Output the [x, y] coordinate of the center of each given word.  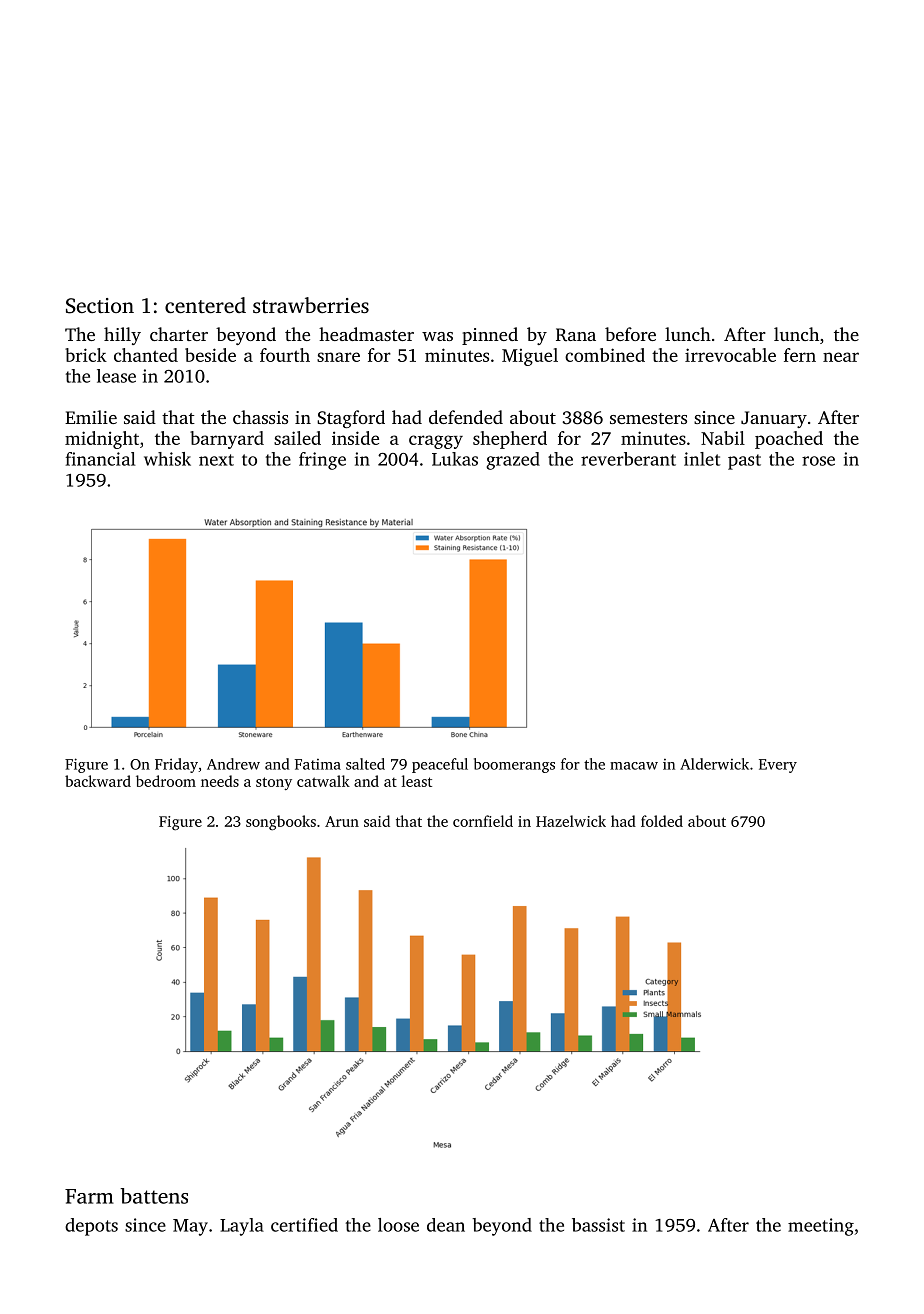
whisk [167, 459]
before [630, 334]
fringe [322, 461]
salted [365, 764]
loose [398, 1225]
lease [116, 376]
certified [304, 1225]
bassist [598, 1225]
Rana [576, 334]
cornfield [483, 821]
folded [662, 821]
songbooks [281, 822]
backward [98, 781]
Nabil [723, 438]
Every [778, 766]
